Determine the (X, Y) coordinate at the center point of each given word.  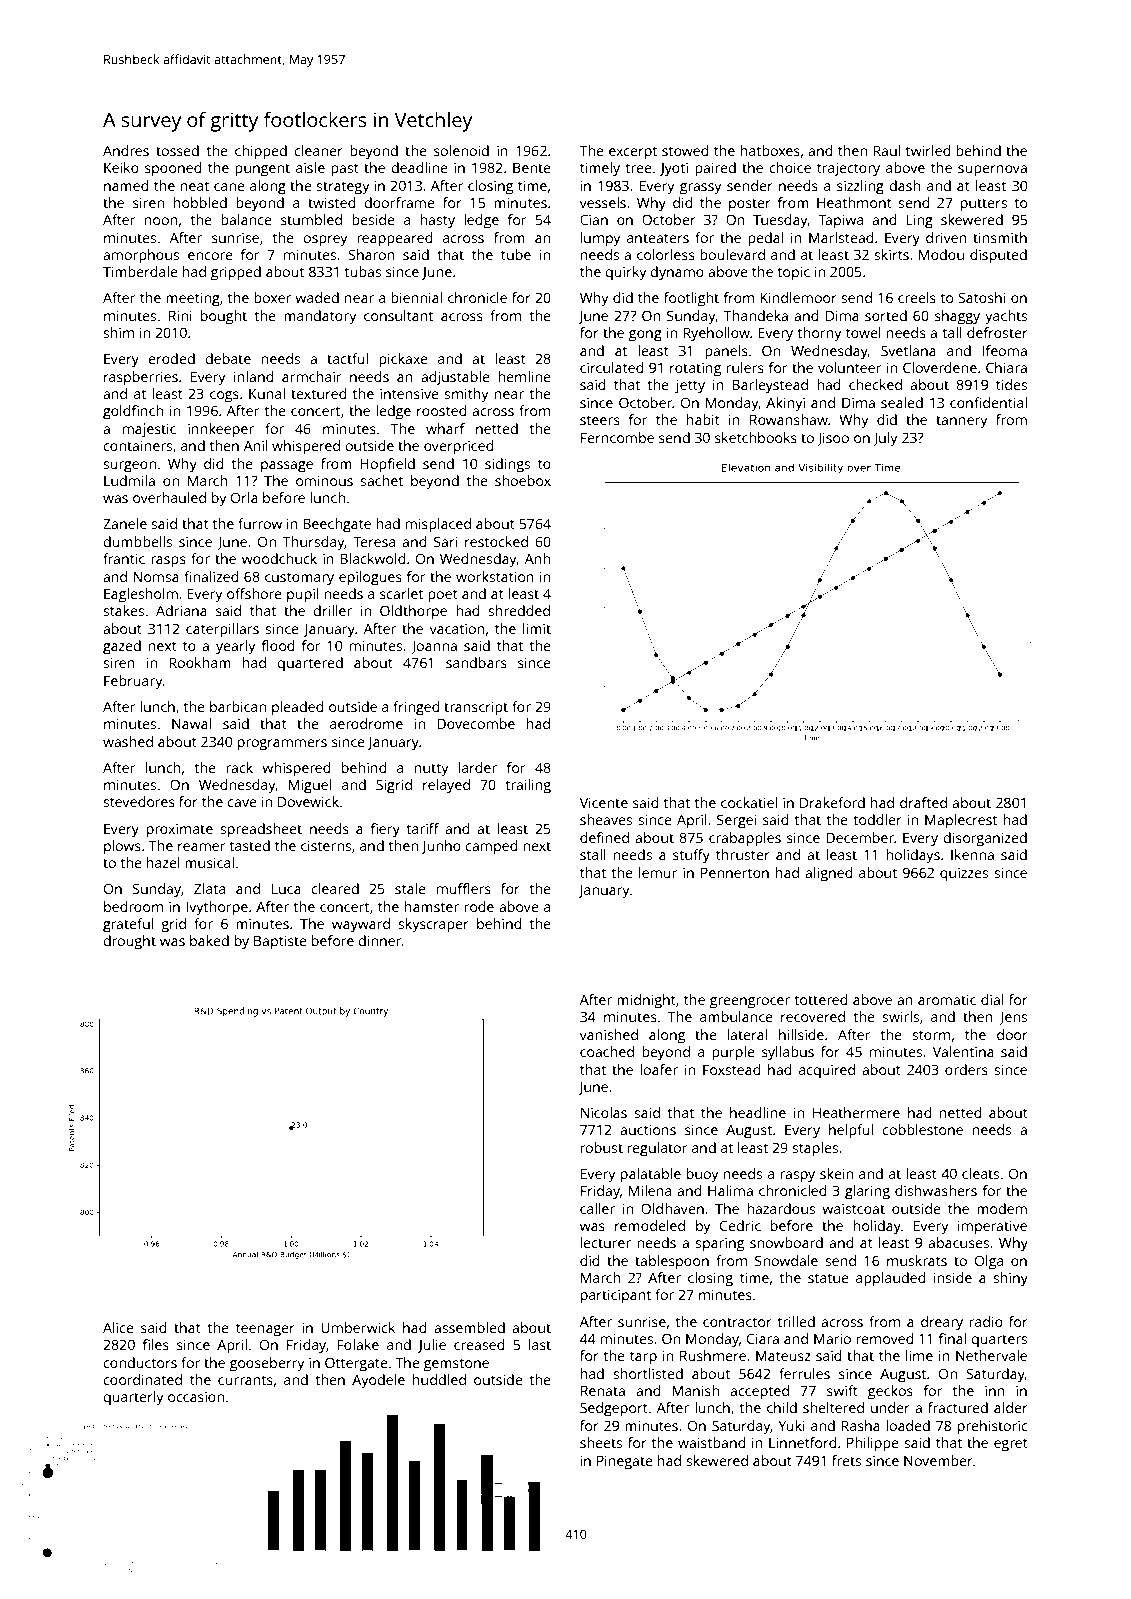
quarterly (133, 1398)
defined (604, 837)
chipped (261, 152)
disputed (998, 256)
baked (209, 940)
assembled (469, 1327)
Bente (532, 167)
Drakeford (832, 802)
